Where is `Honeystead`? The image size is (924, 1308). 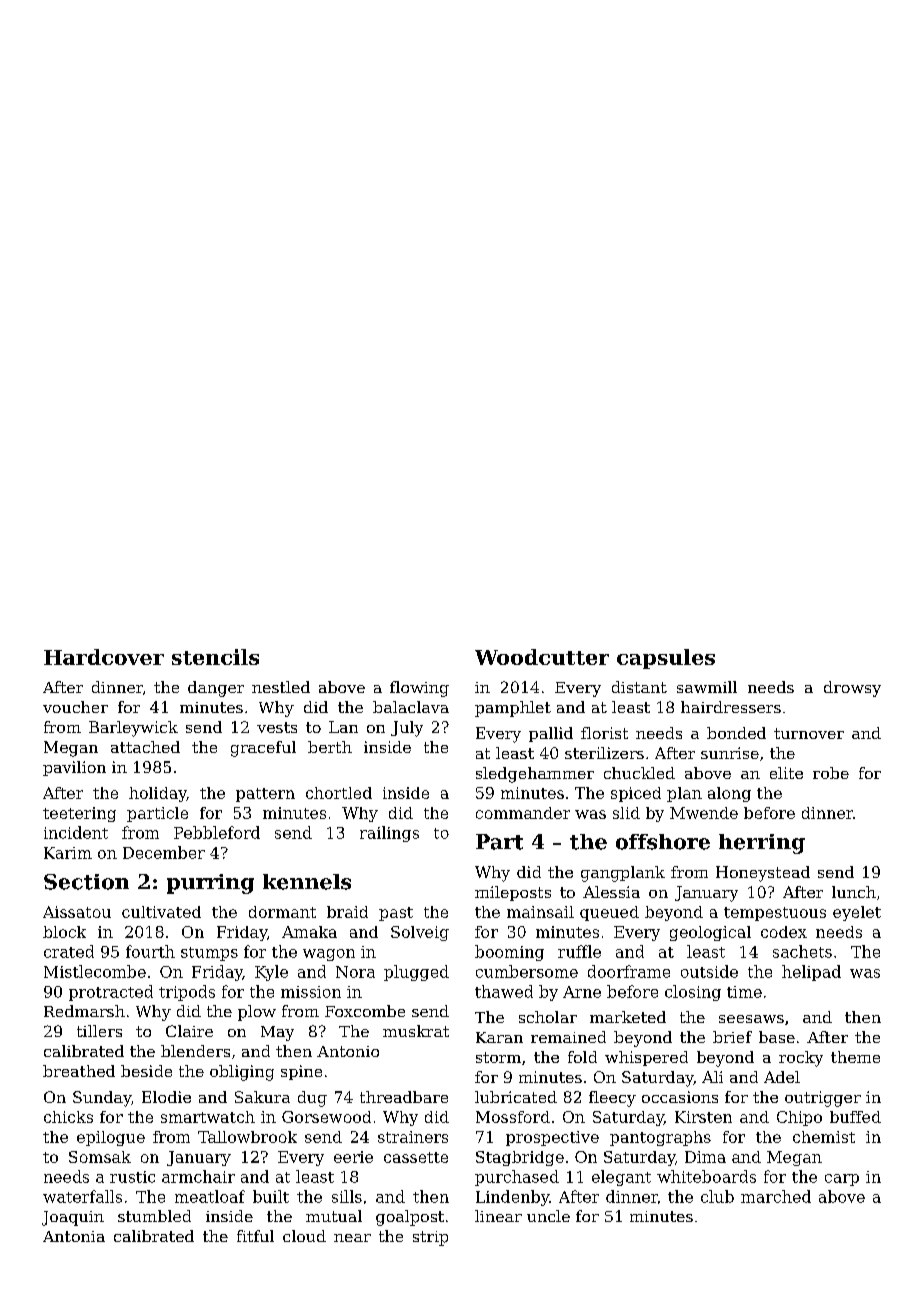 Honeystead is located at coordinates (763, 874).
